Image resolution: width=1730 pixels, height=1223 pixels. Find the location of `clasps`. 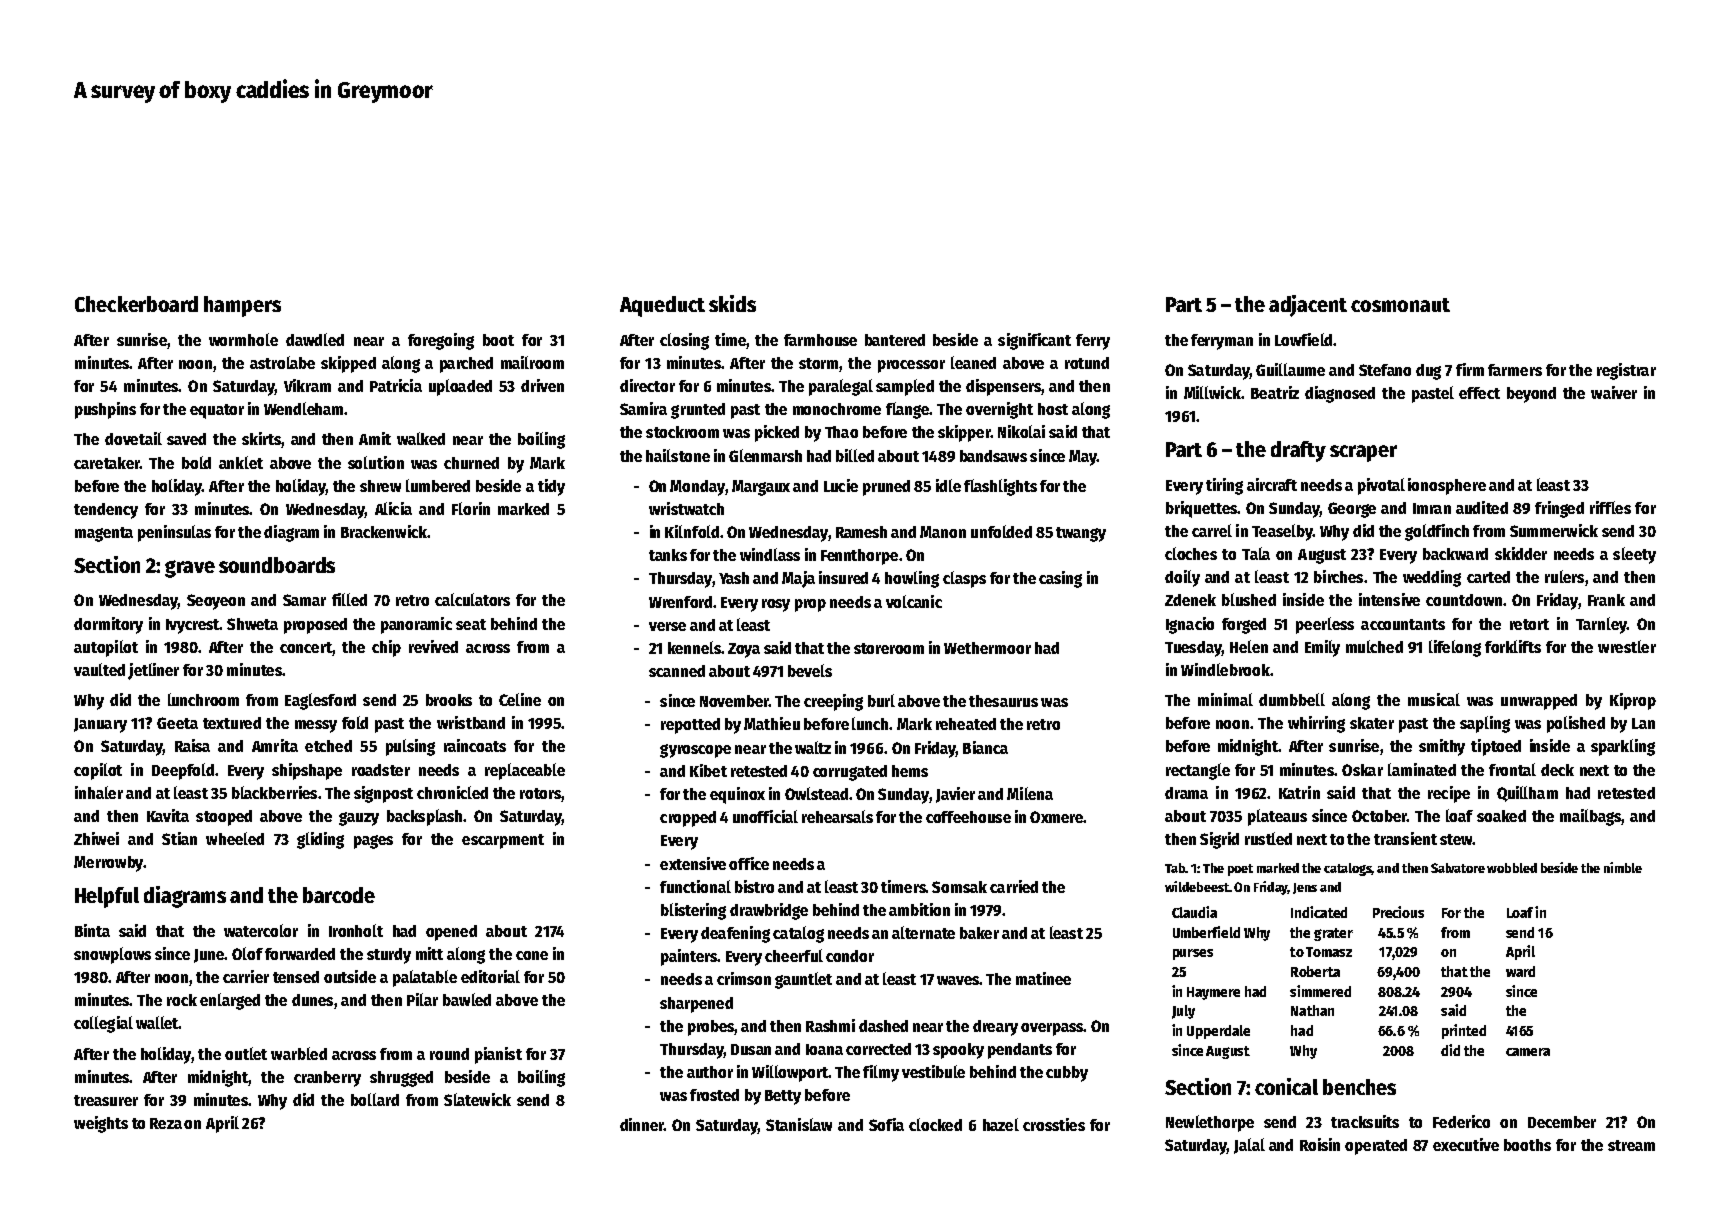

clasps is located at coordinates (964, 579).
